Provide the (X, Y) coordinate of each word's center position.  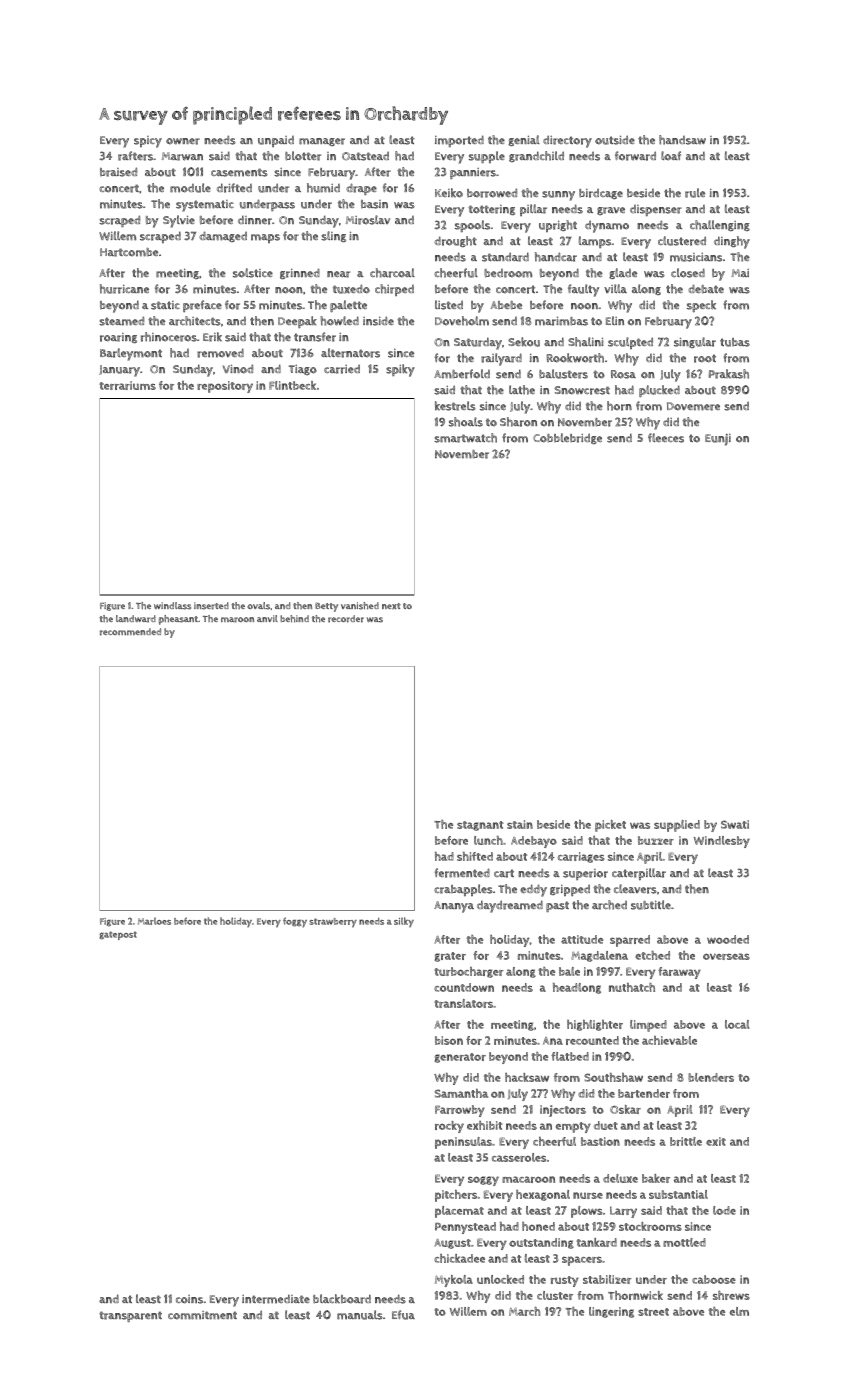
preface (202, 306)
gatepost (118, 935)
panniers (473, 173)
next (391, 606)
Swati (735, 824)
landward (136, 619)
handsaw (682, 140)
